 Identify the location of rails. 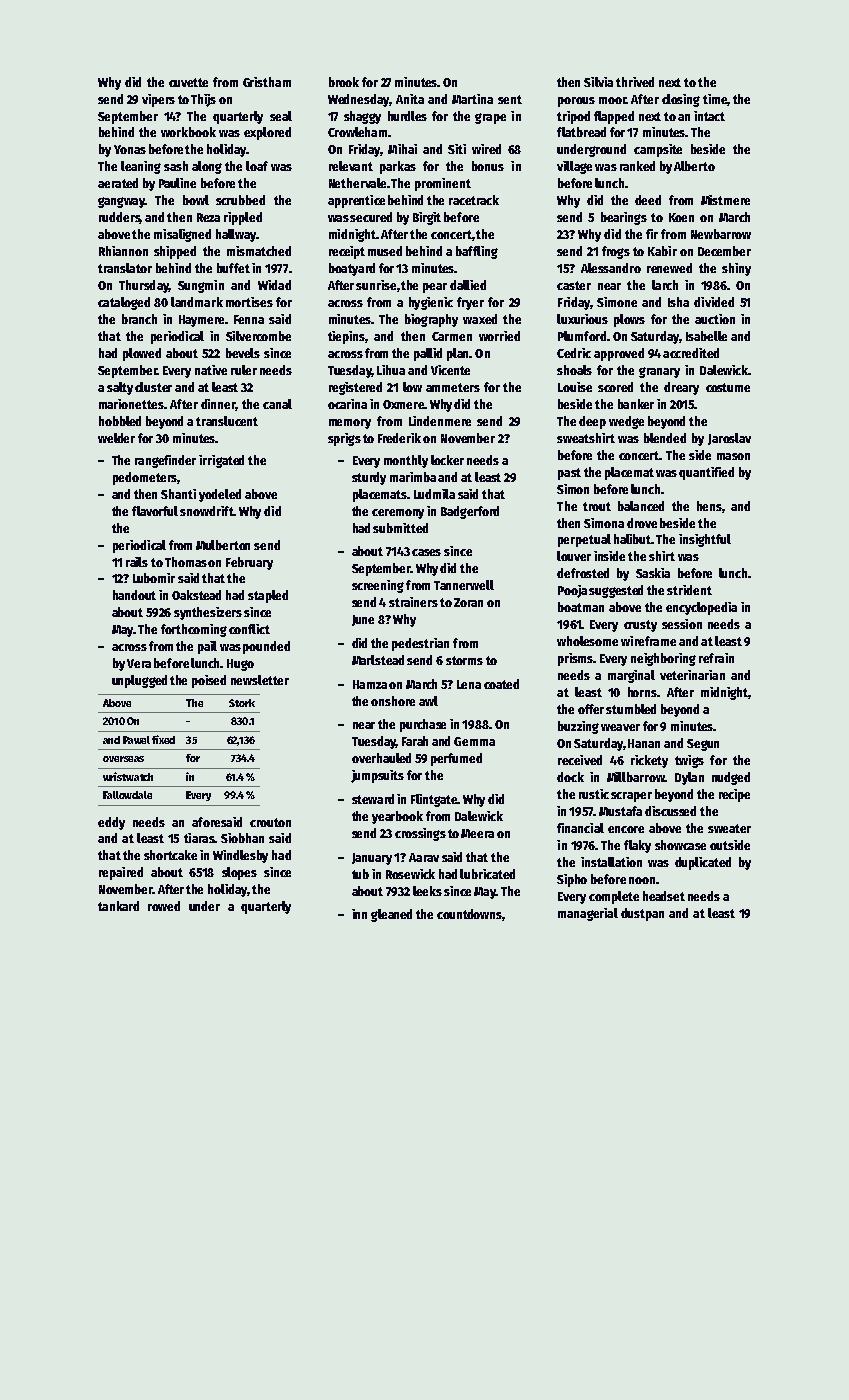
(137, 562).
